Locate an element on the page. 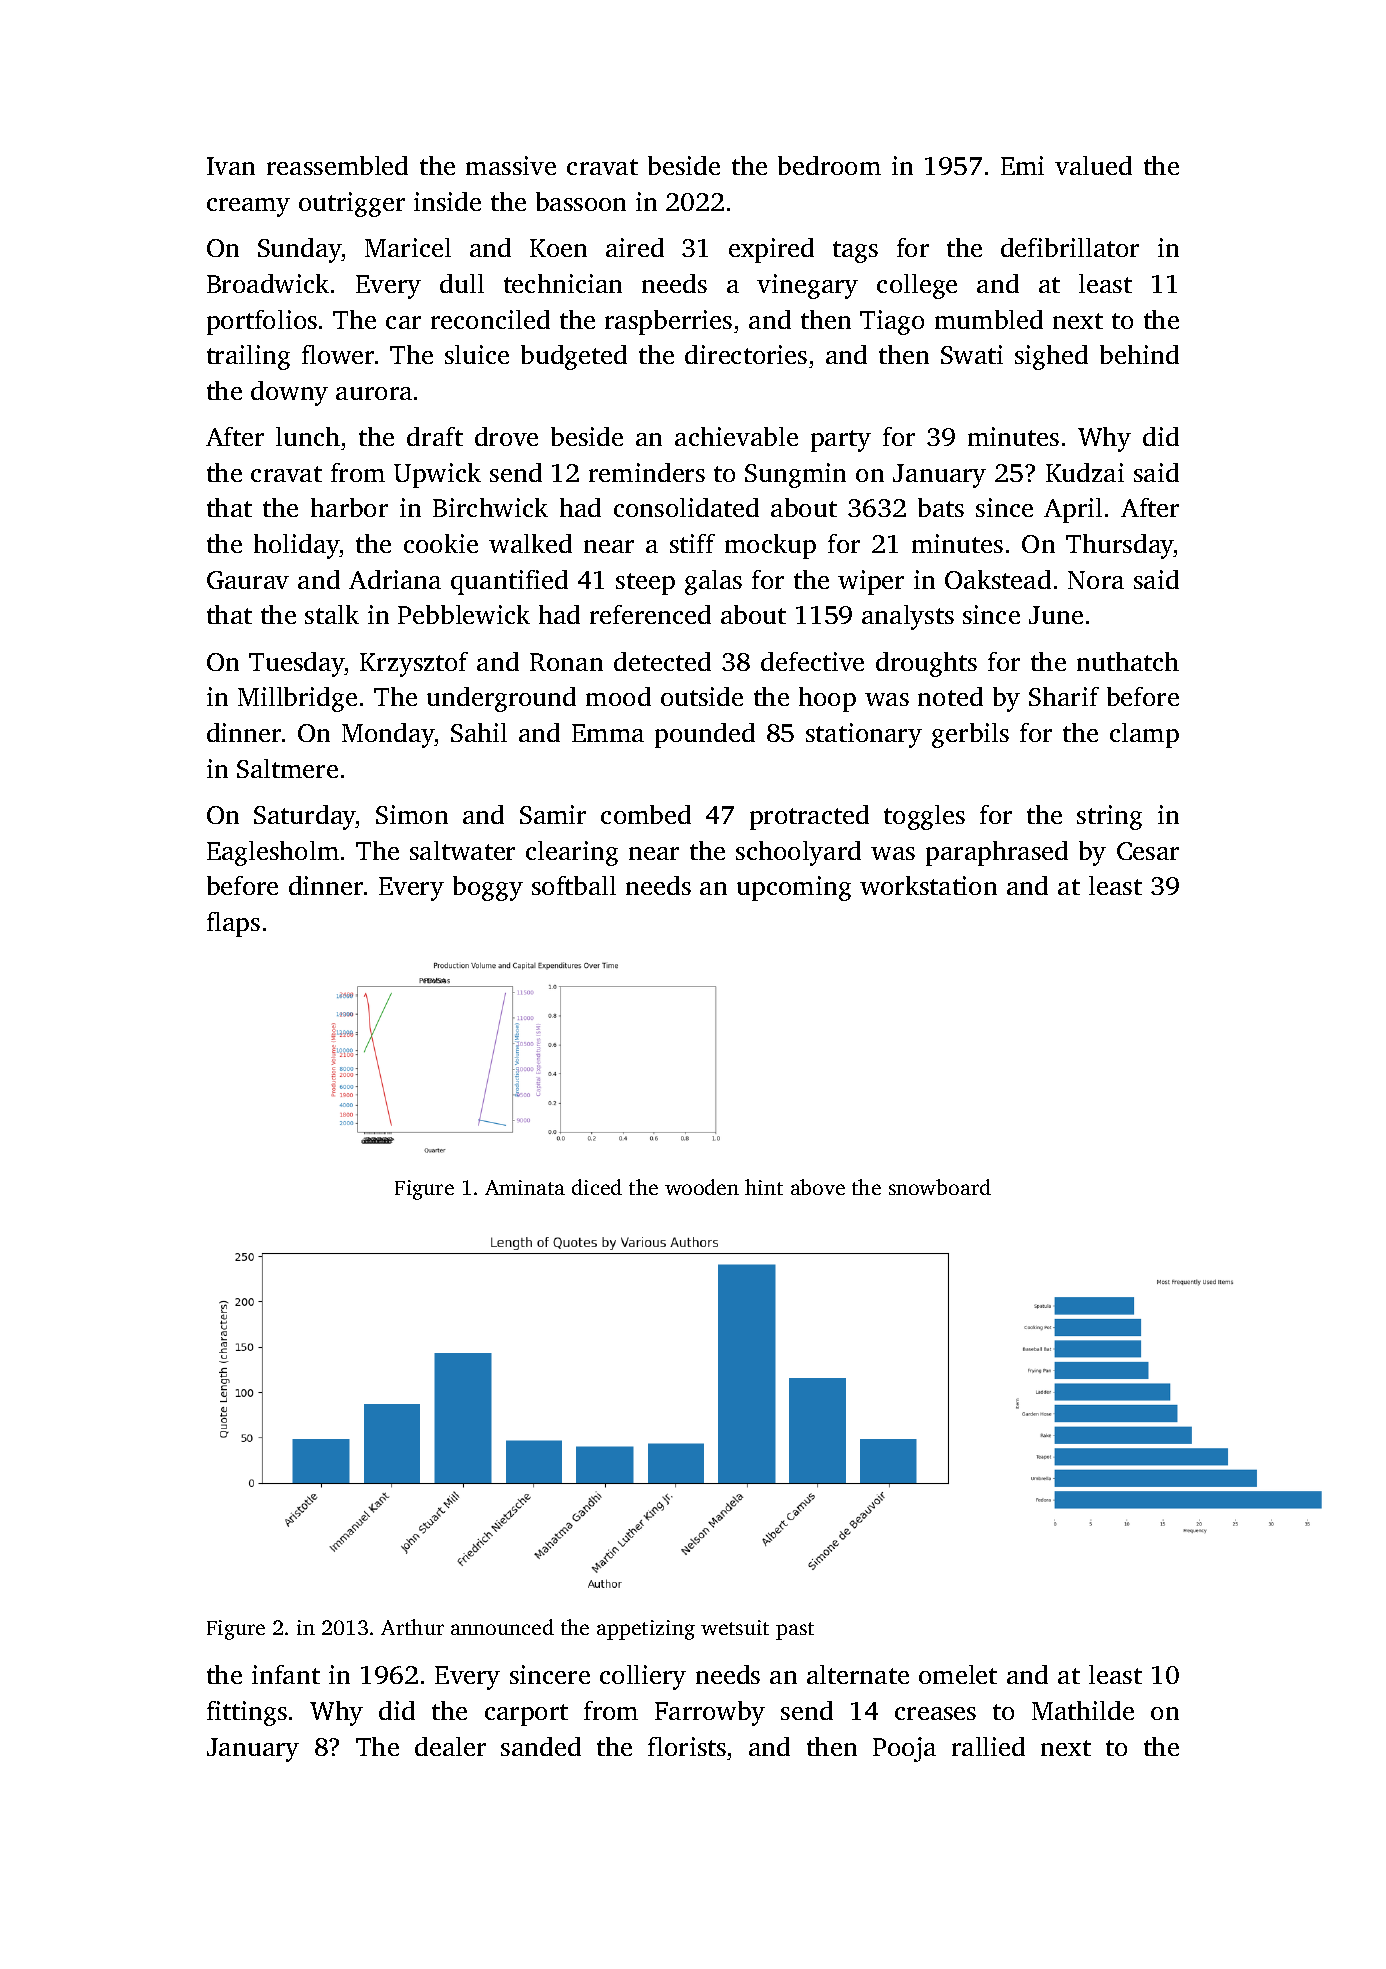 The image size is (1386, 1969). diced is located at coordinates (597, 1187).
